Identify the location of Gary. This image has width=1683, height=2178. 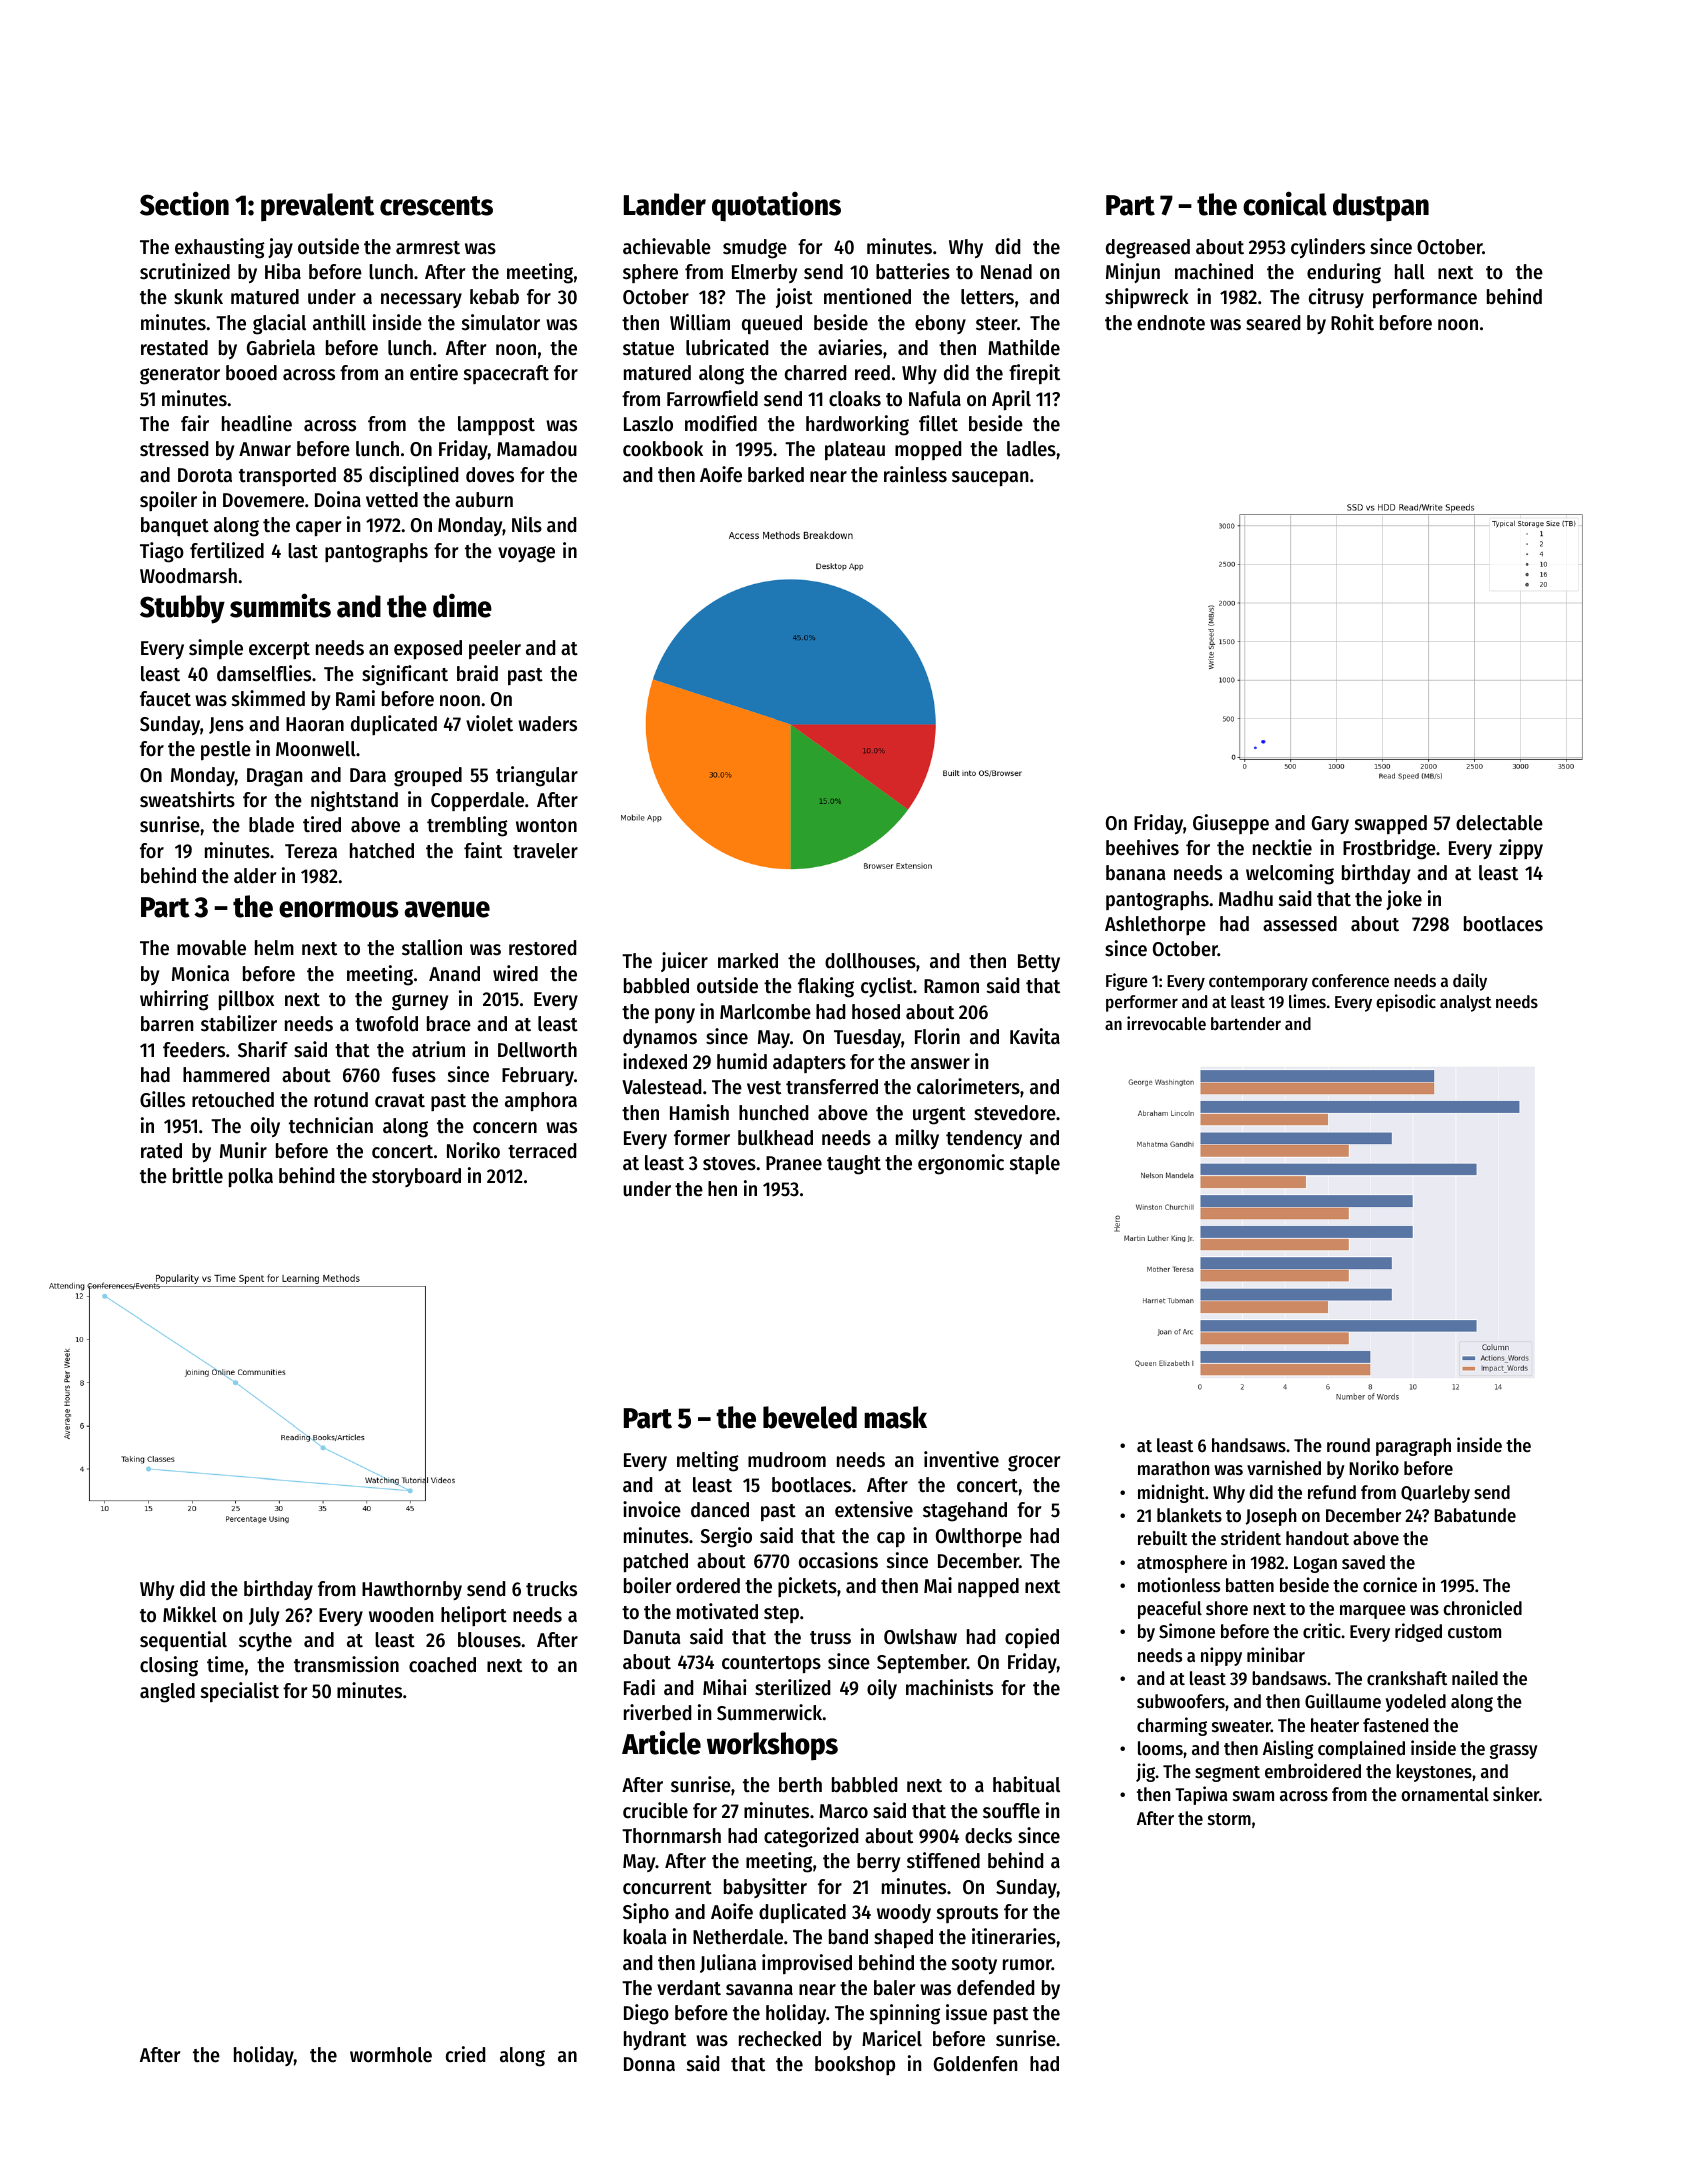
(1330, 825).
